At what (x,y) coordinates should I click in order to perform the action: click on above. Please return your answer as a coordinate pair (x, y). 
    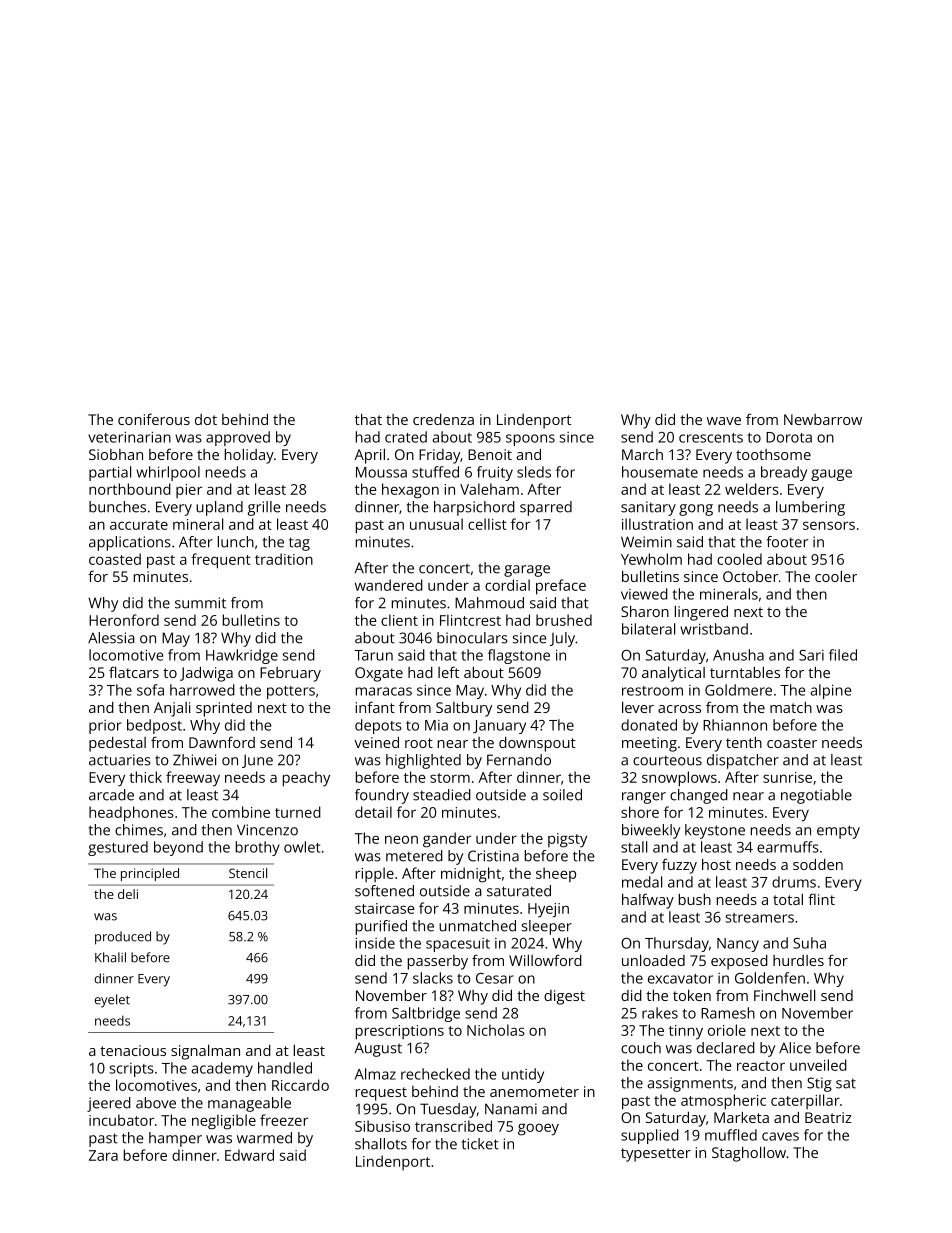
    Looking at the image, I should click on (156, 1103).
